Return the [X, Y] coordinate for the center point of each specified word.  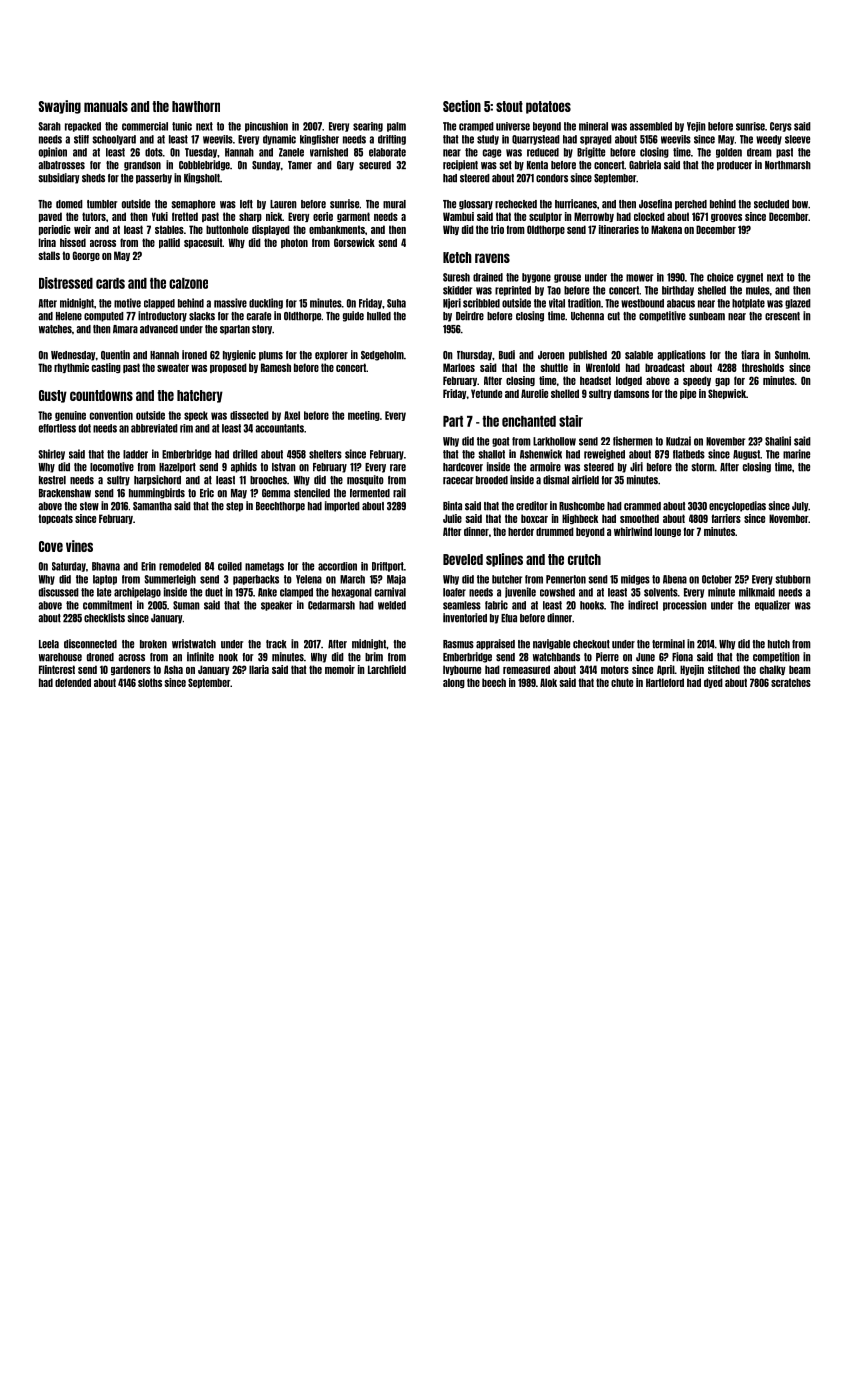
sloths [150, 682]
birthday [678, 291]
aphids [244, 467]
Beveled [463, 559]
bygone [536, 278]
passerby [154, 179]
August [746, 455]
